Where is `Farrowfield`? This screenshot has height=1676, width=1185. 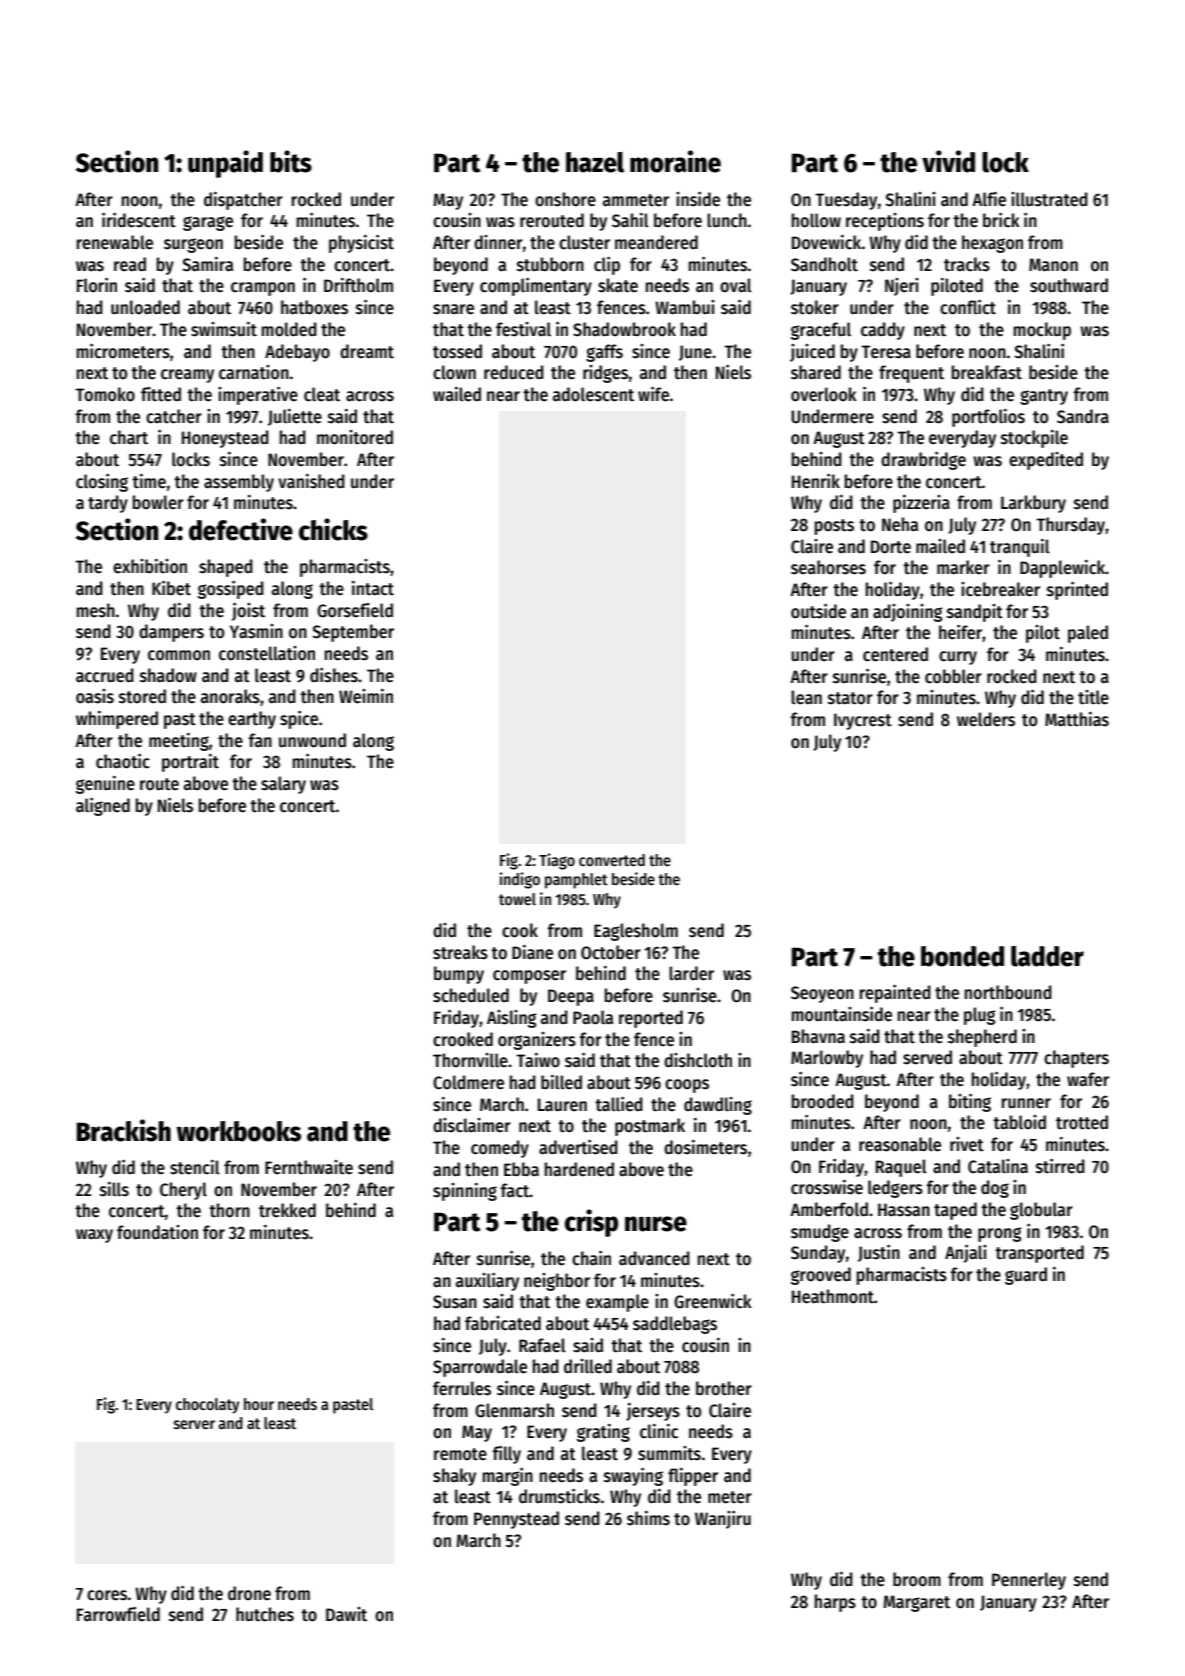 Farrowfield is located at coordinates (118, 1614).
